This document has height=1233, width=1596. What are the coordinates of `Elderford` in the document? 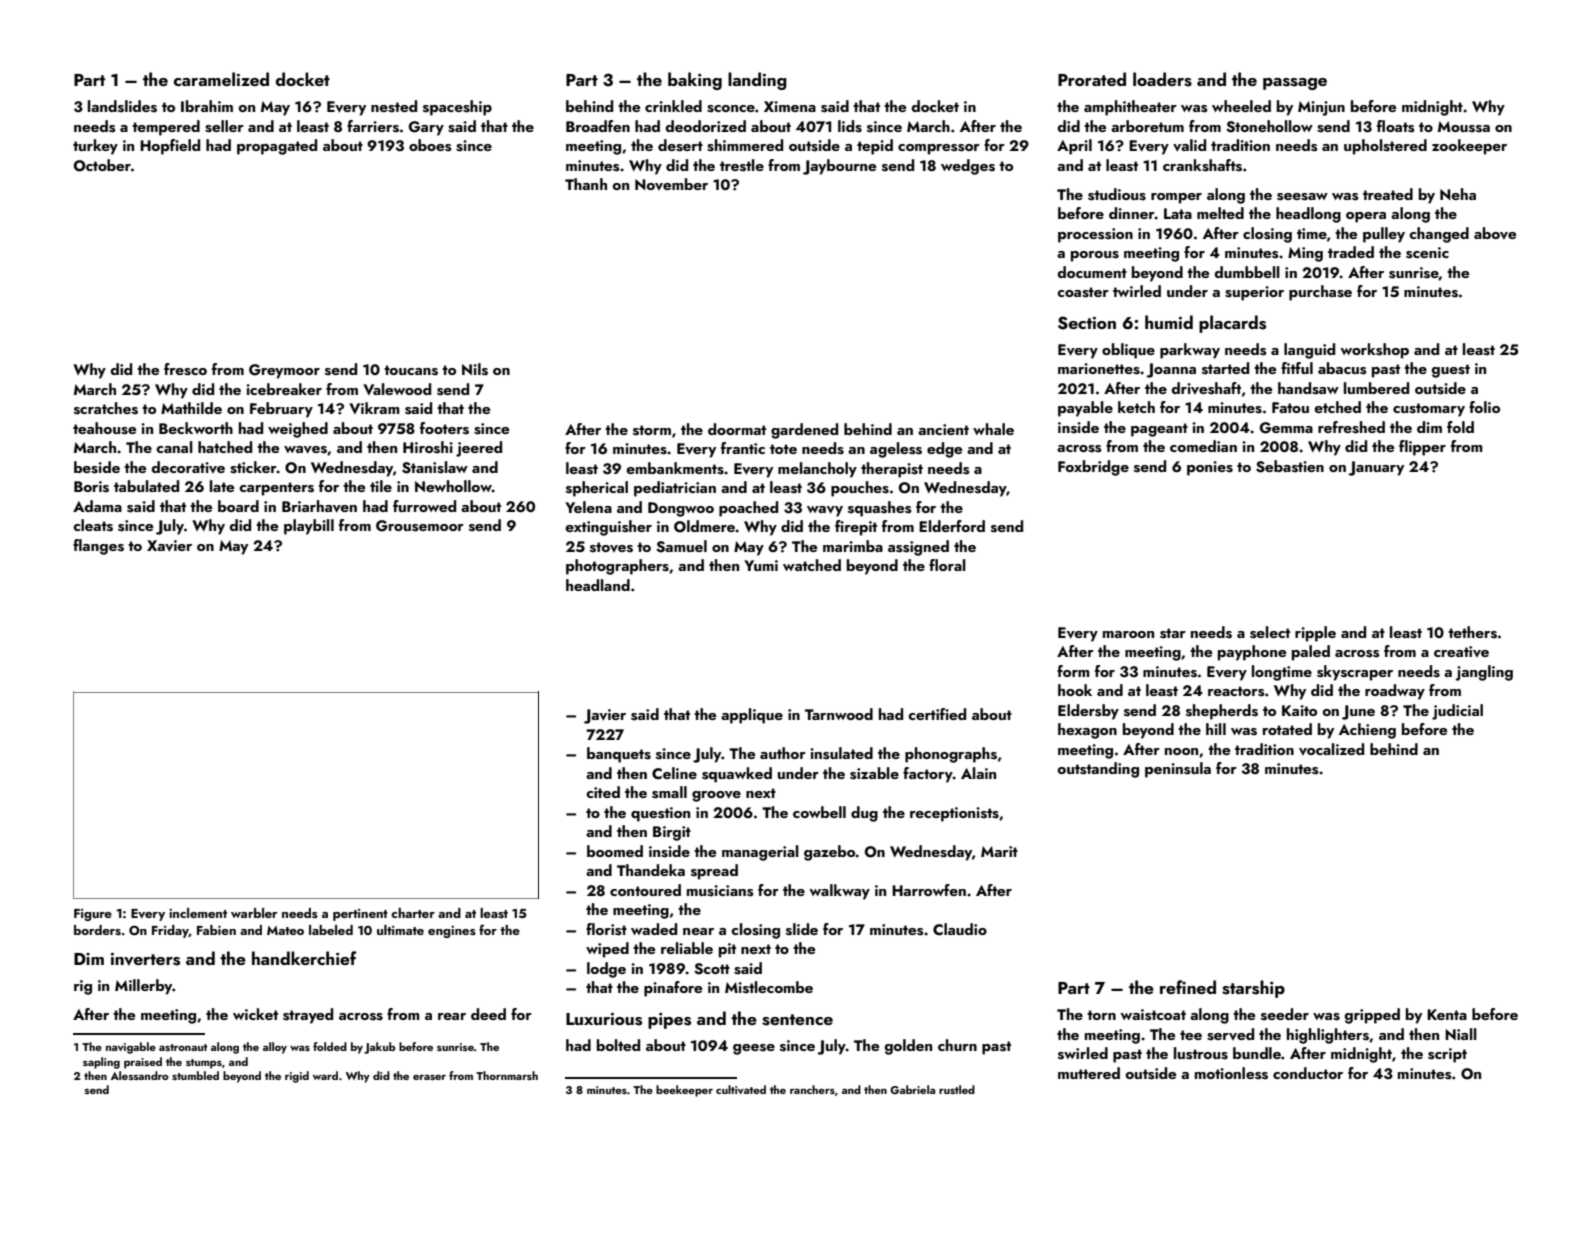 It's located at (952, 526).
